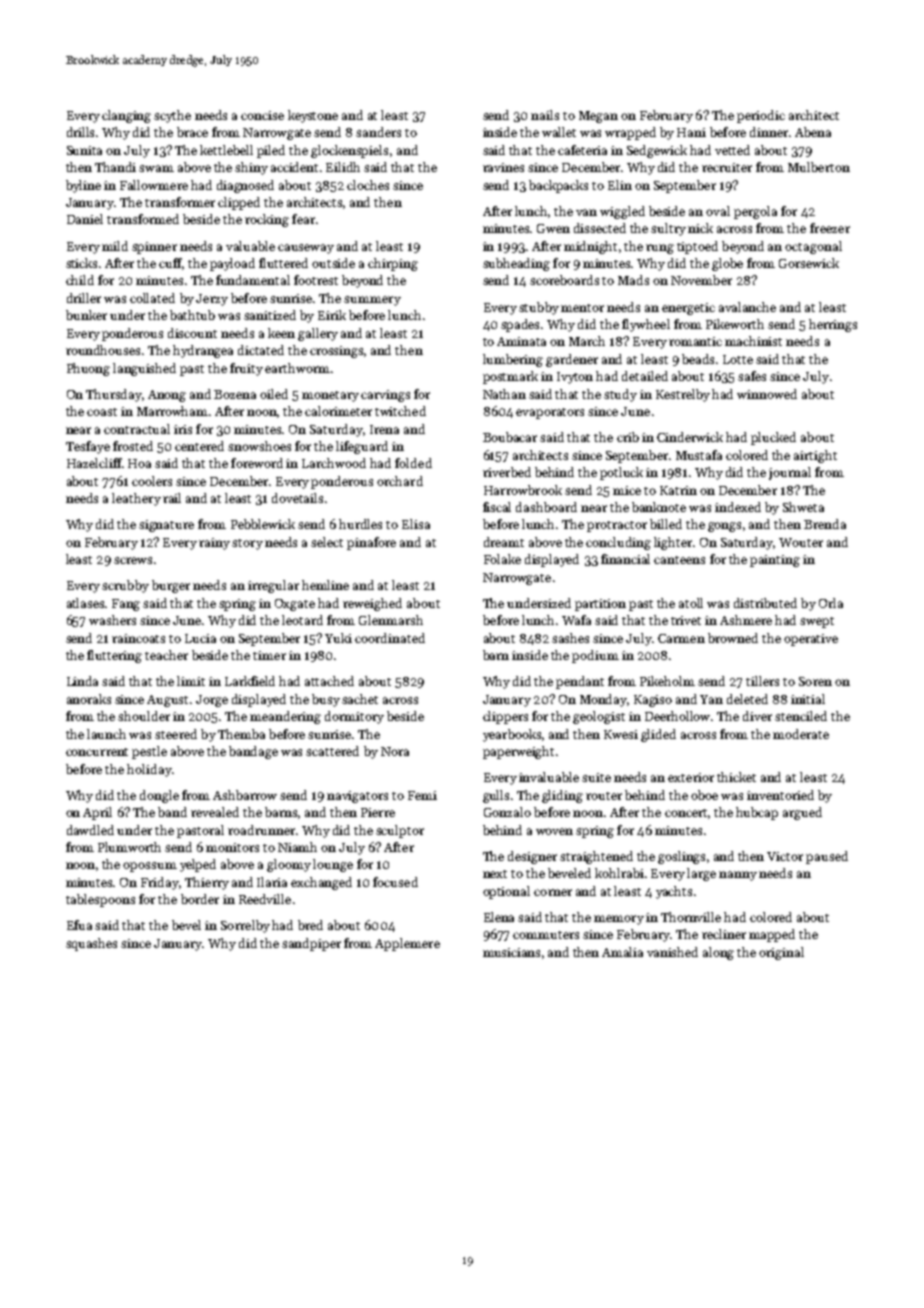  I want to click on squashes, so click(91, 944).
